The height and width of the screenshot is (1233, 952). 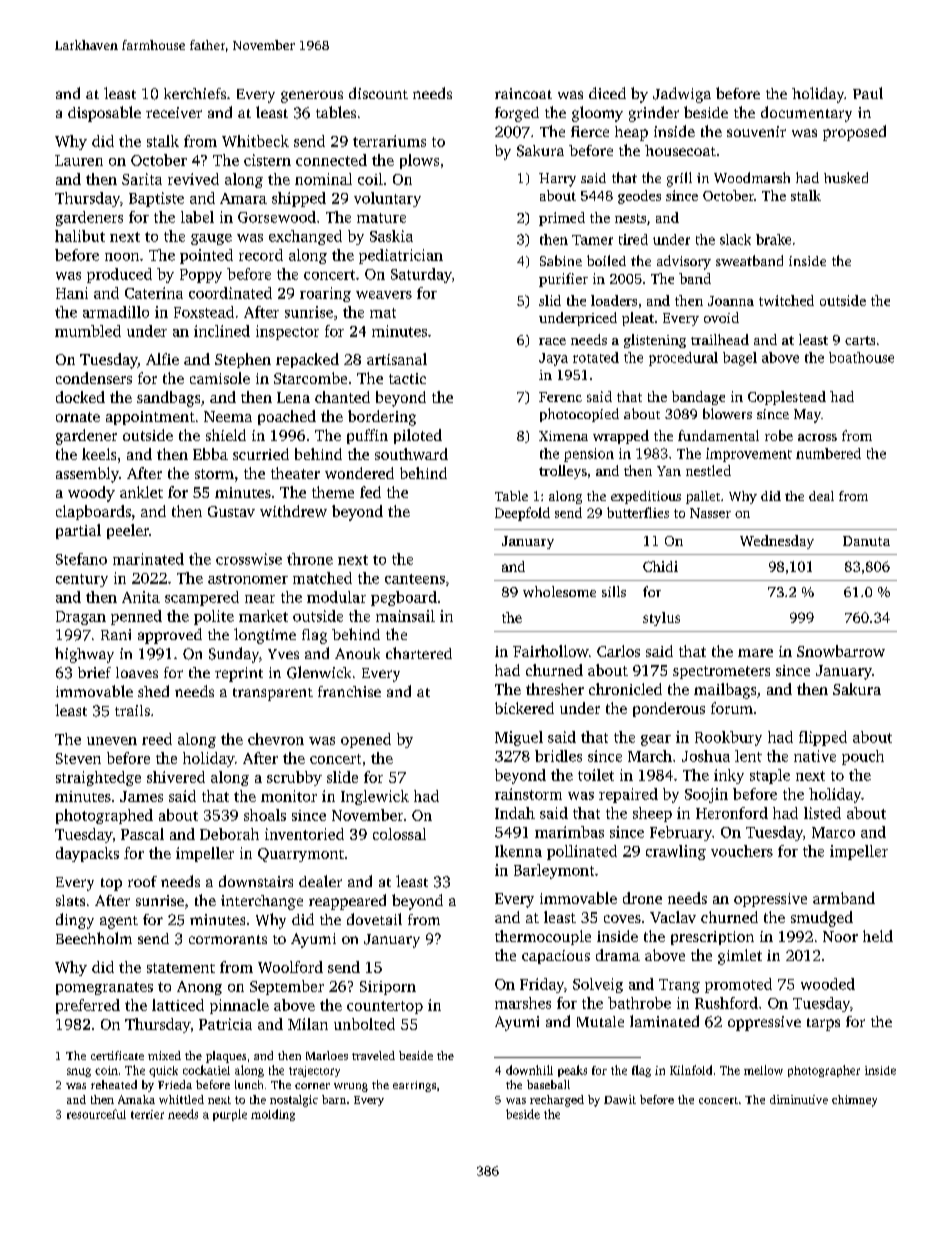 I want to click on listed, so click(x=822, y=813).
